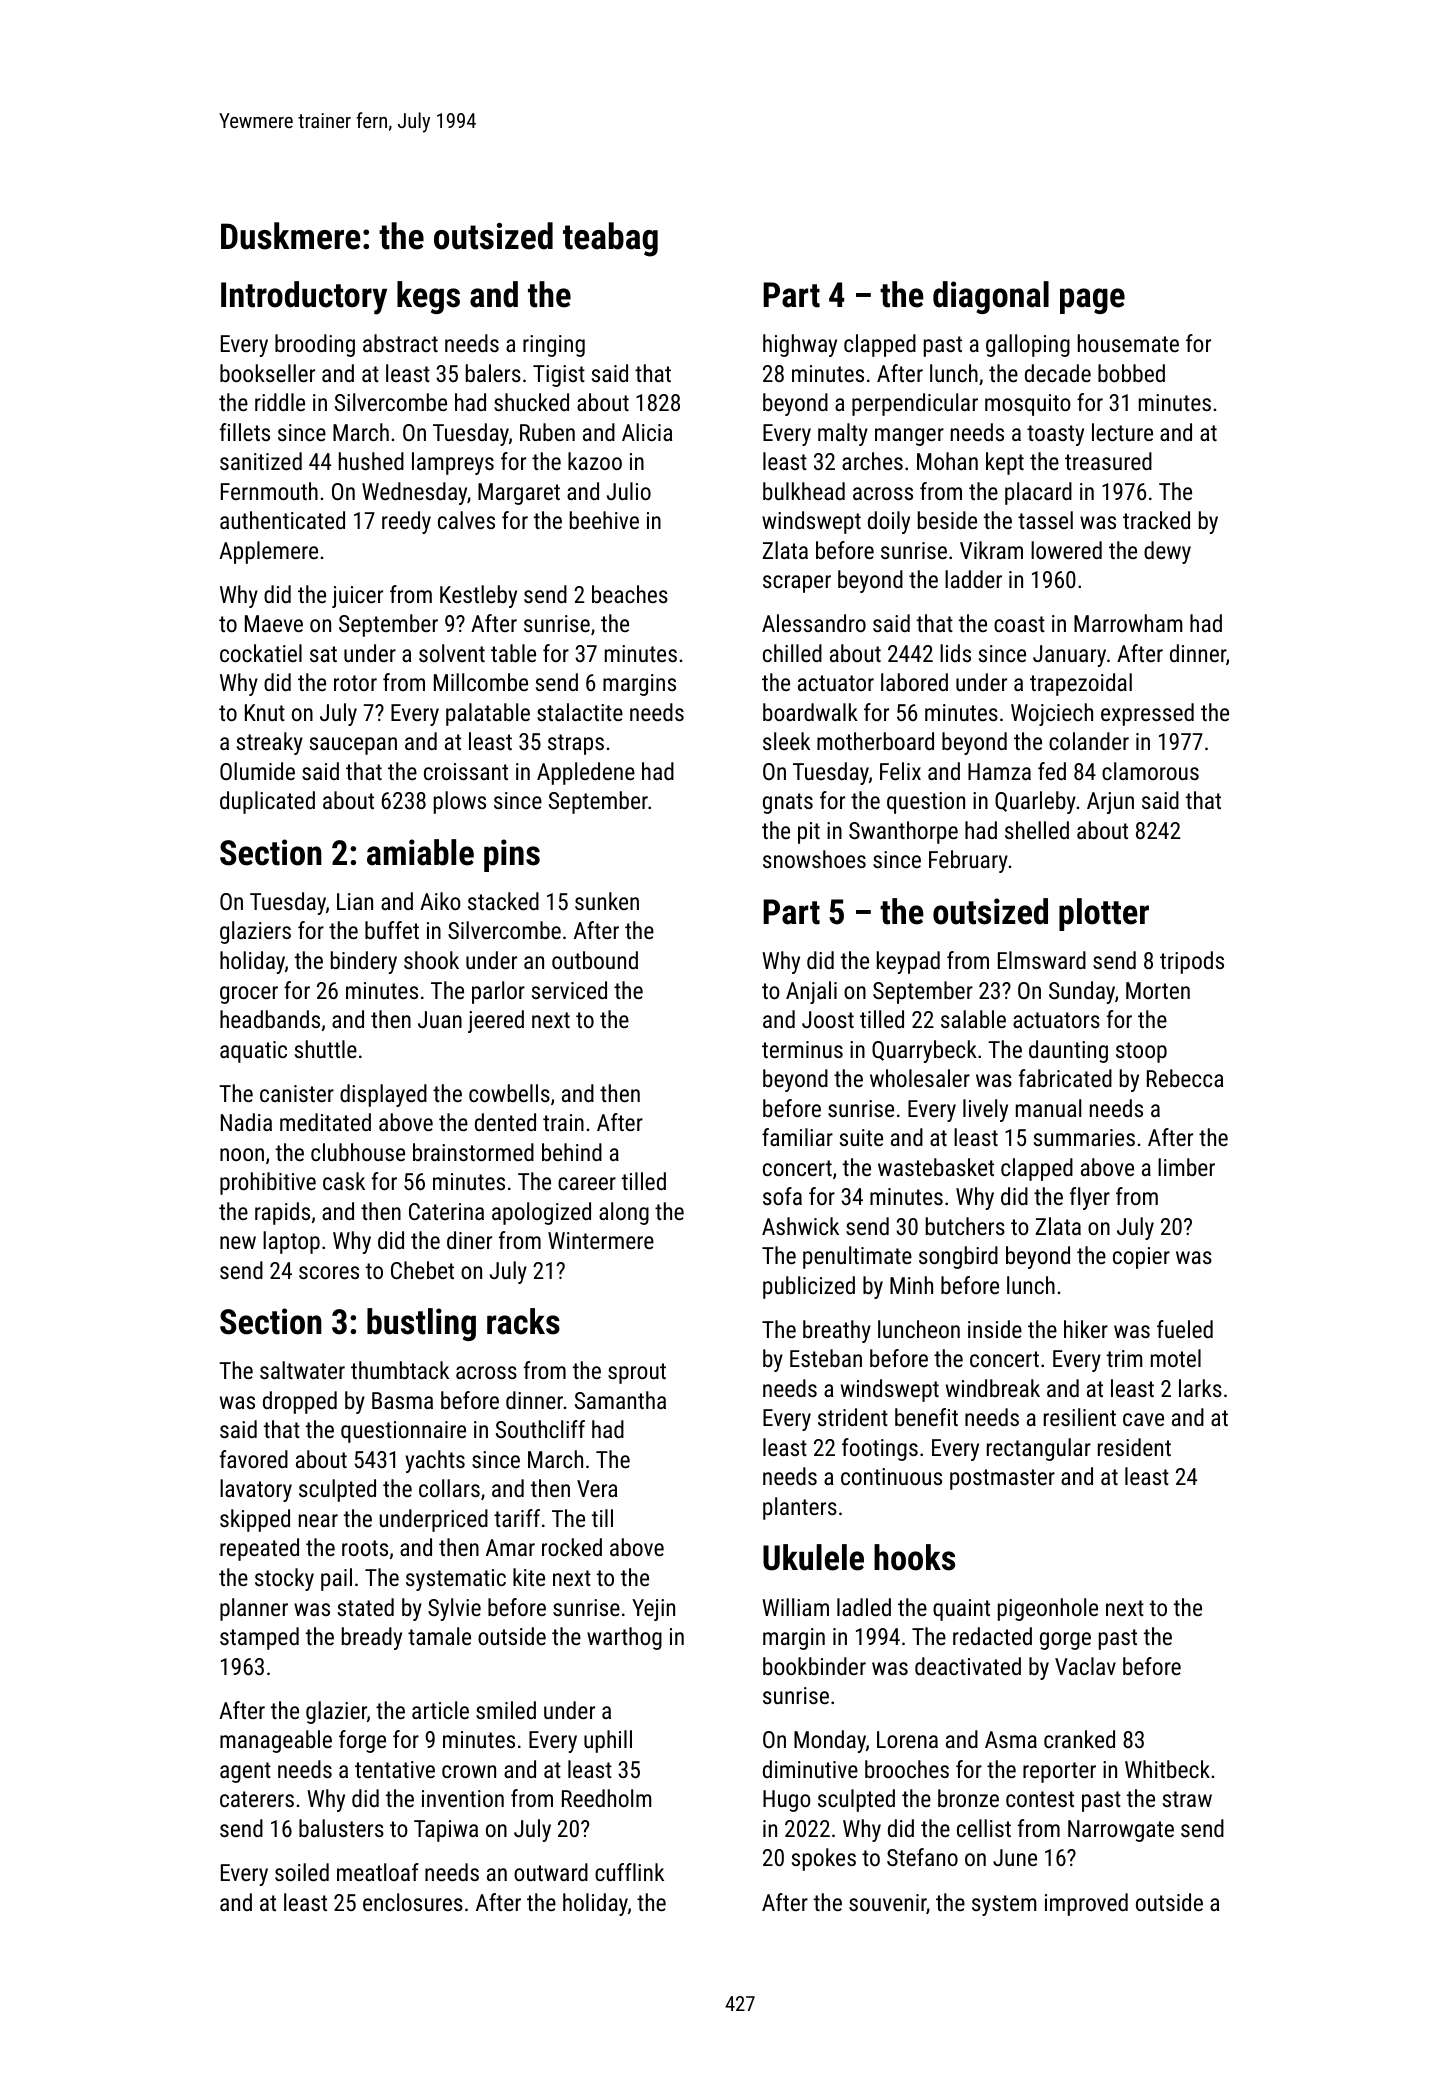 The image size is (1450, 2100). Describe the element at coordinates (302, 1370) in the screenshot. I see `saltwater` at that location.
